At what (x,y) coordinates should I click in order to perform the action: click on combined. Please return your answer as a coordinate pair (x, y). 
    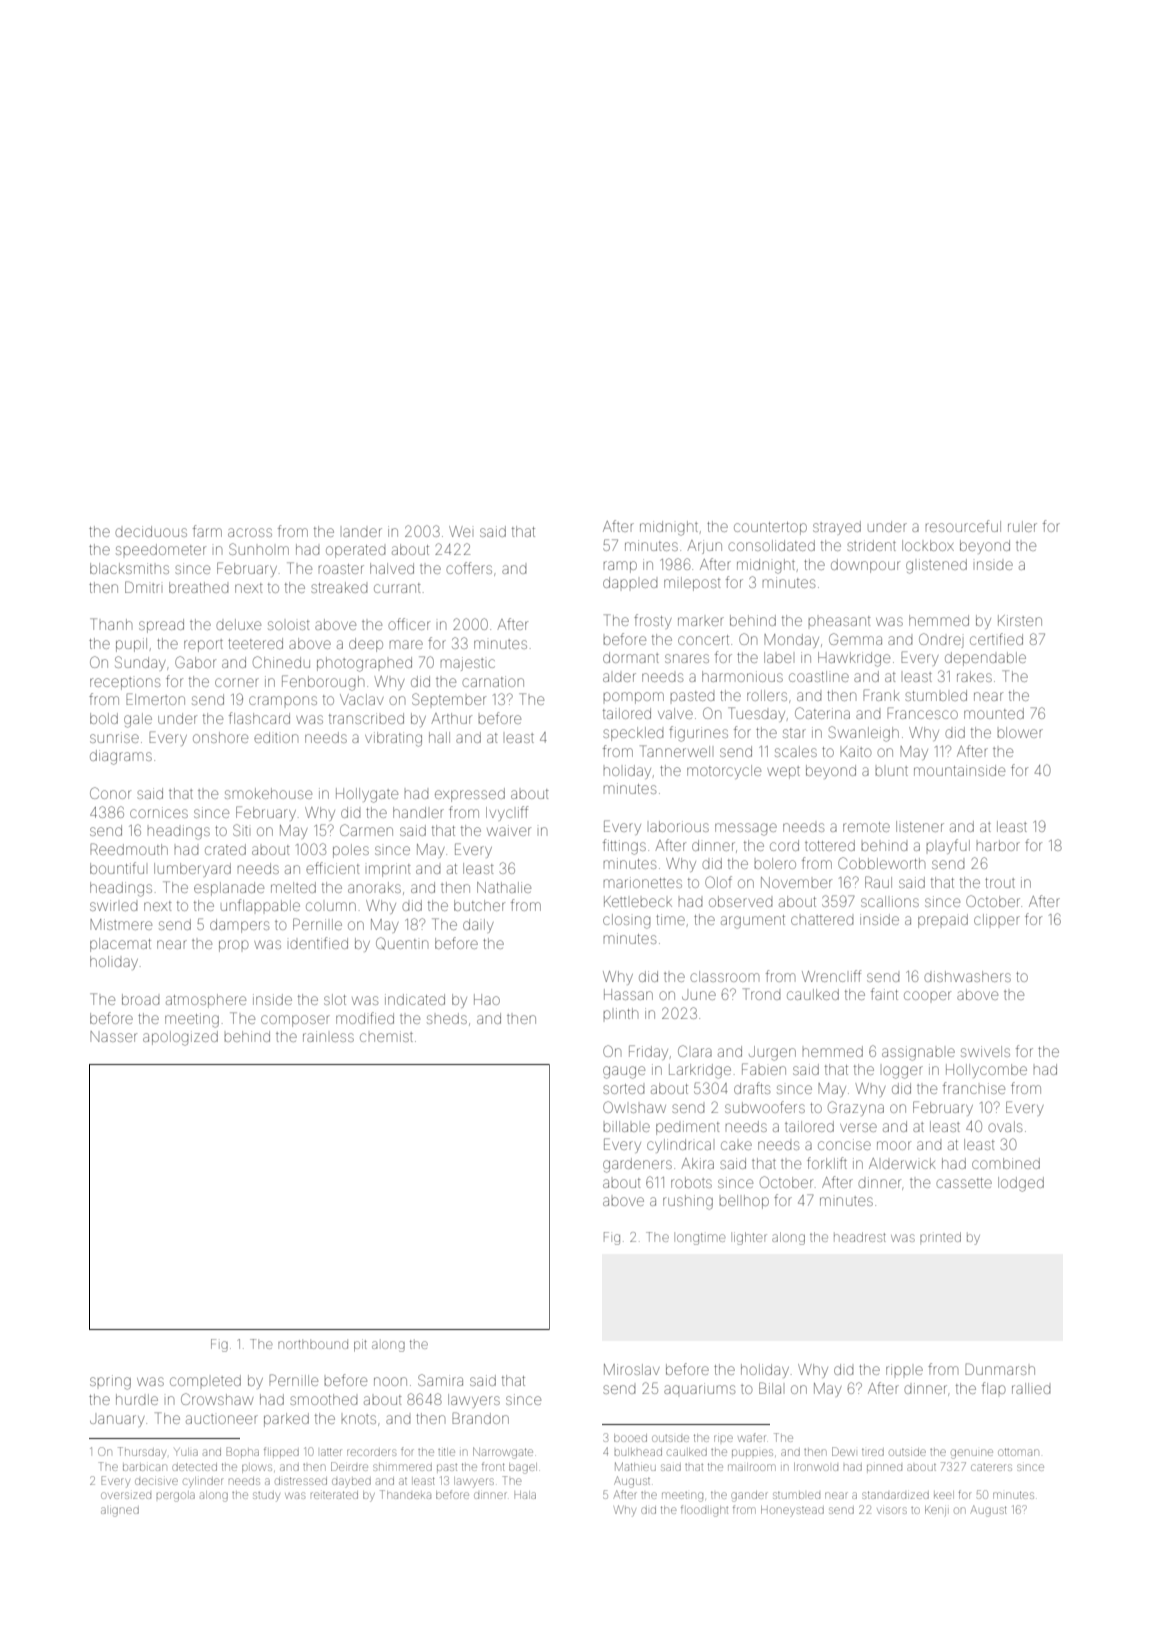
    Looking at the image, I should click on (1006, 1163).
